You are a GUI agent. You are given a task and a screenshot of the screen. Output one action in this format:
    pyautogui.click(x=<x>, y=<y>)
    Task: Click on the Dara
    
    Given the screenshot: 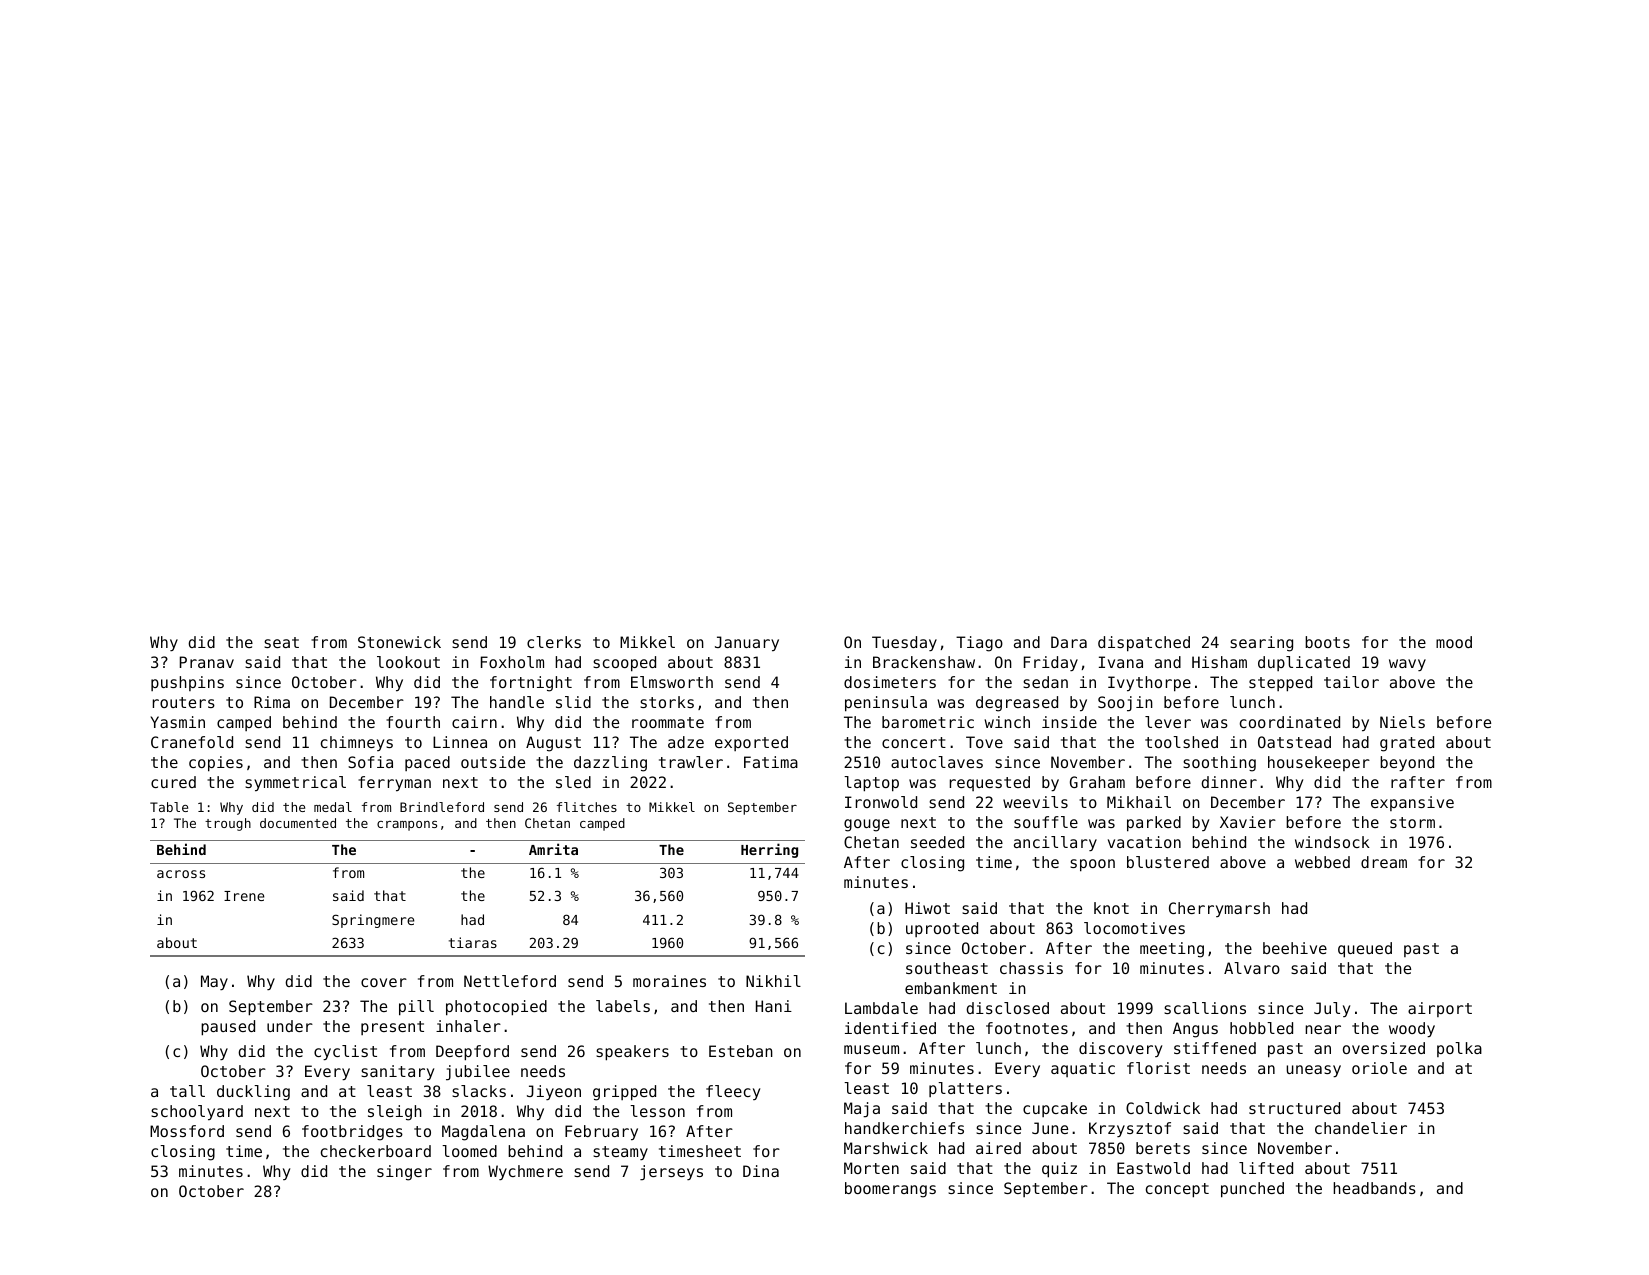 What is the action you would take?
    pyautogui.click(x=1069, y=642)
